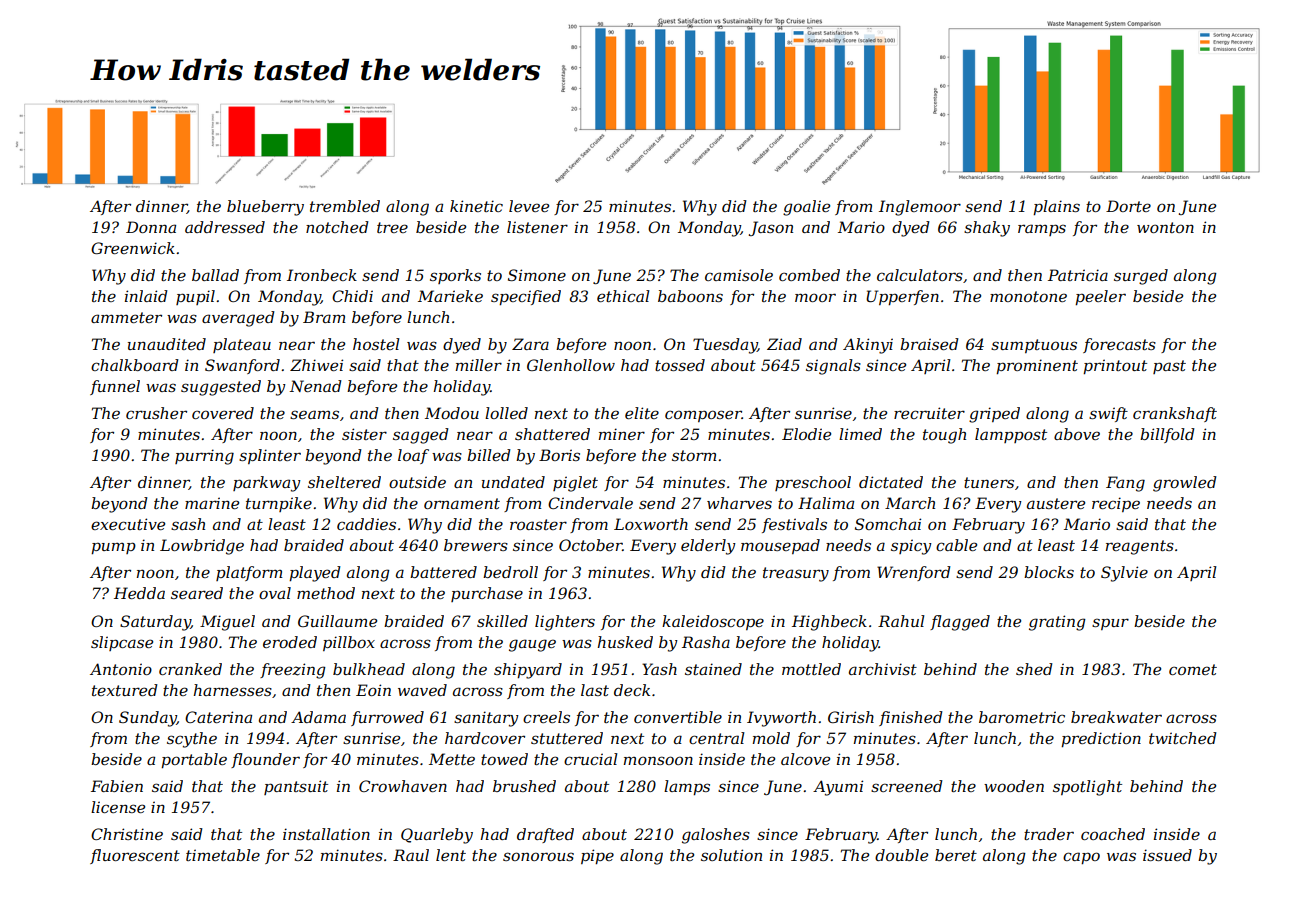  What do you see at coordinates (151, 227) in the page?
I see `Donna` at bounding box center [151, 227].
